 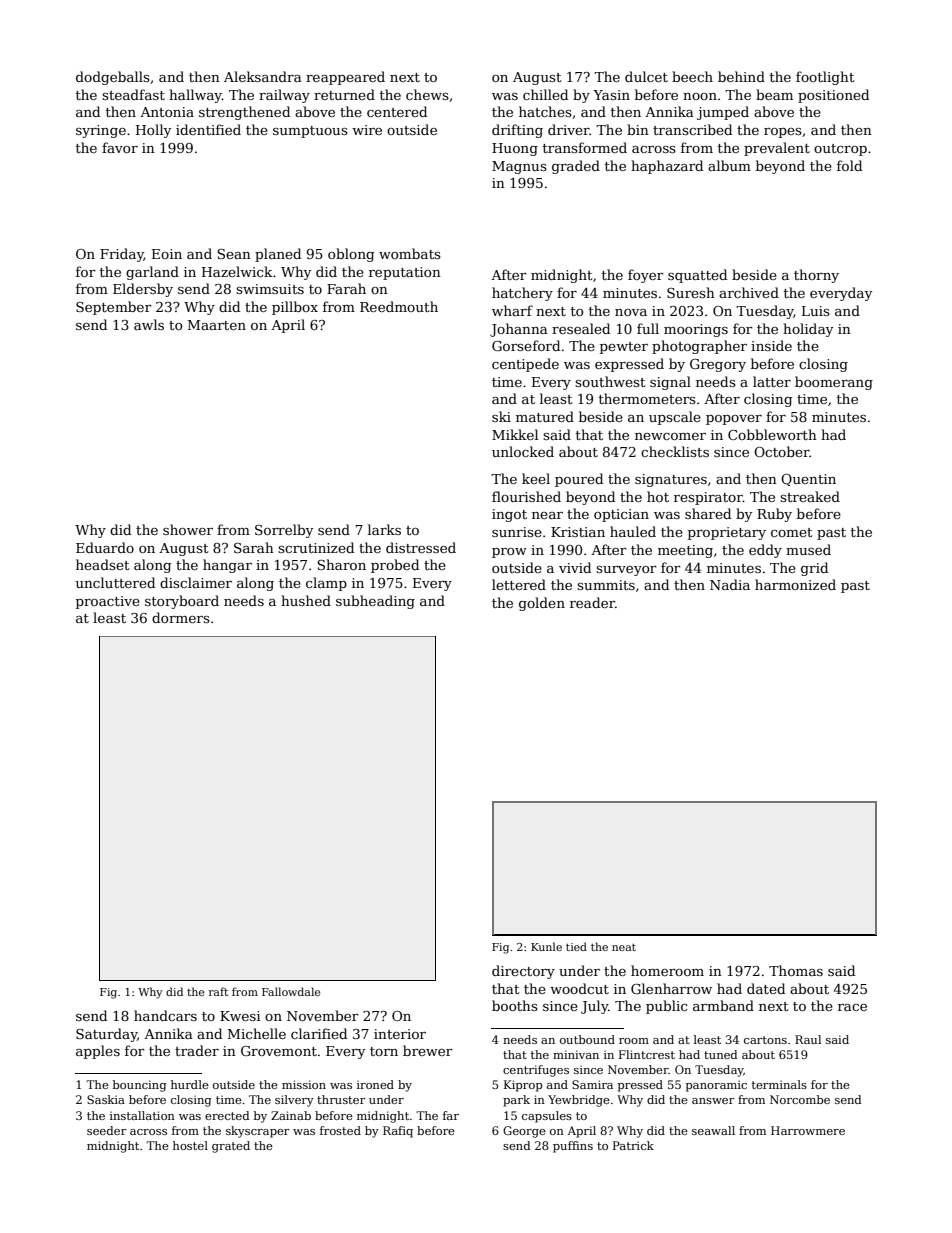 What do you see at coordinates (167, 254) in the screenshot?
I see `Eoin` at bounding box center [167, 254].
